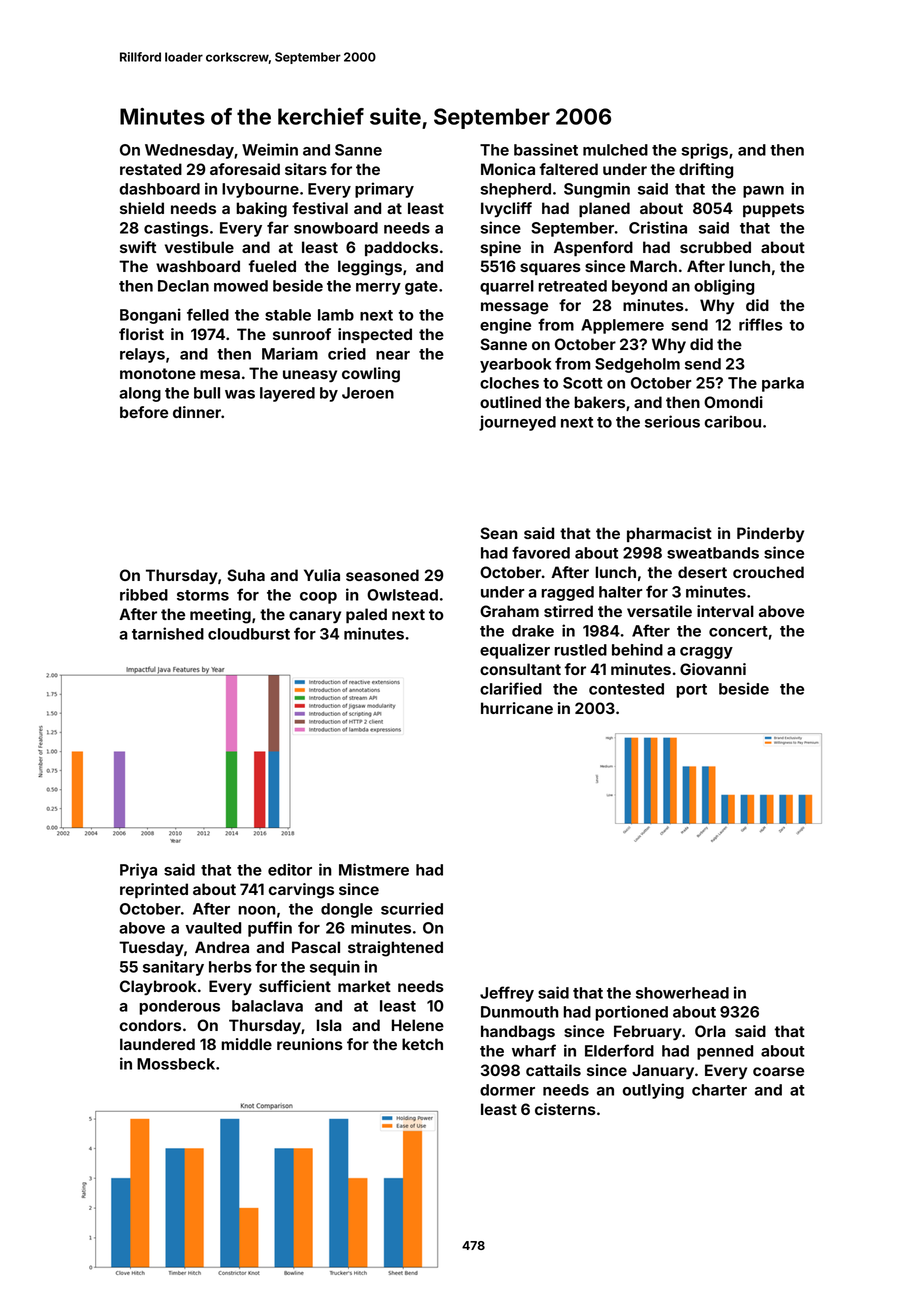 Image resolution: width=924 pixels, height=1308 pixels. Describe the element at coordinates (168, 633) in the document. I see `tarnished` at that location.
